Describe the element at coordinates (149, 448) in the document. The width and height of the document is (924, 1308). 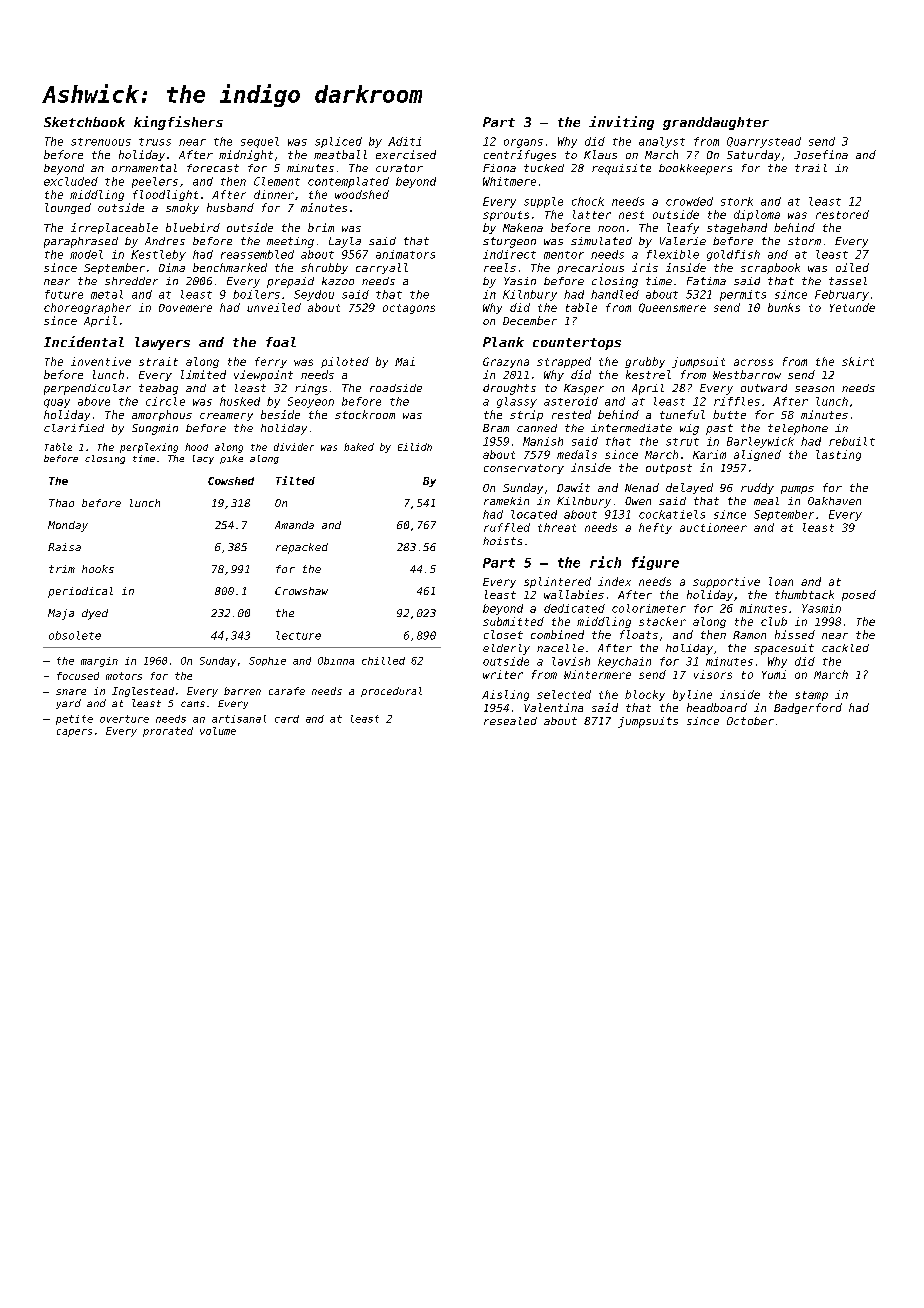
I see `perplexing` at that location.
